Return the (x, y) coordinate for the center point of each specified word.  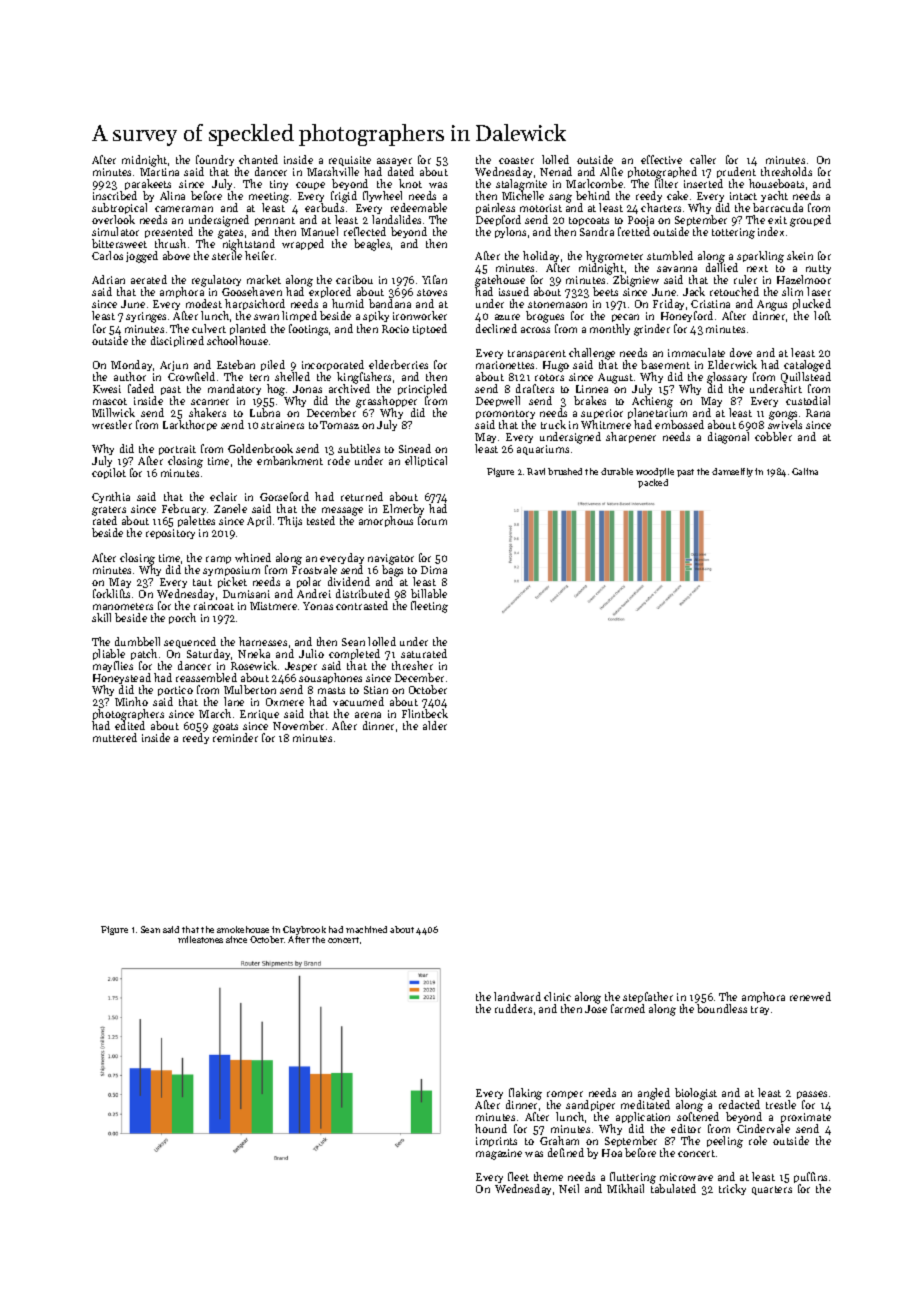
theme (548, 1176)
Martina (159, 172)
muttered (115, 737)
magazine (499, 1154)
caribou (354, 279)
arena (368, 715)
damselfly (732, 472)
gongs (783, 415)
